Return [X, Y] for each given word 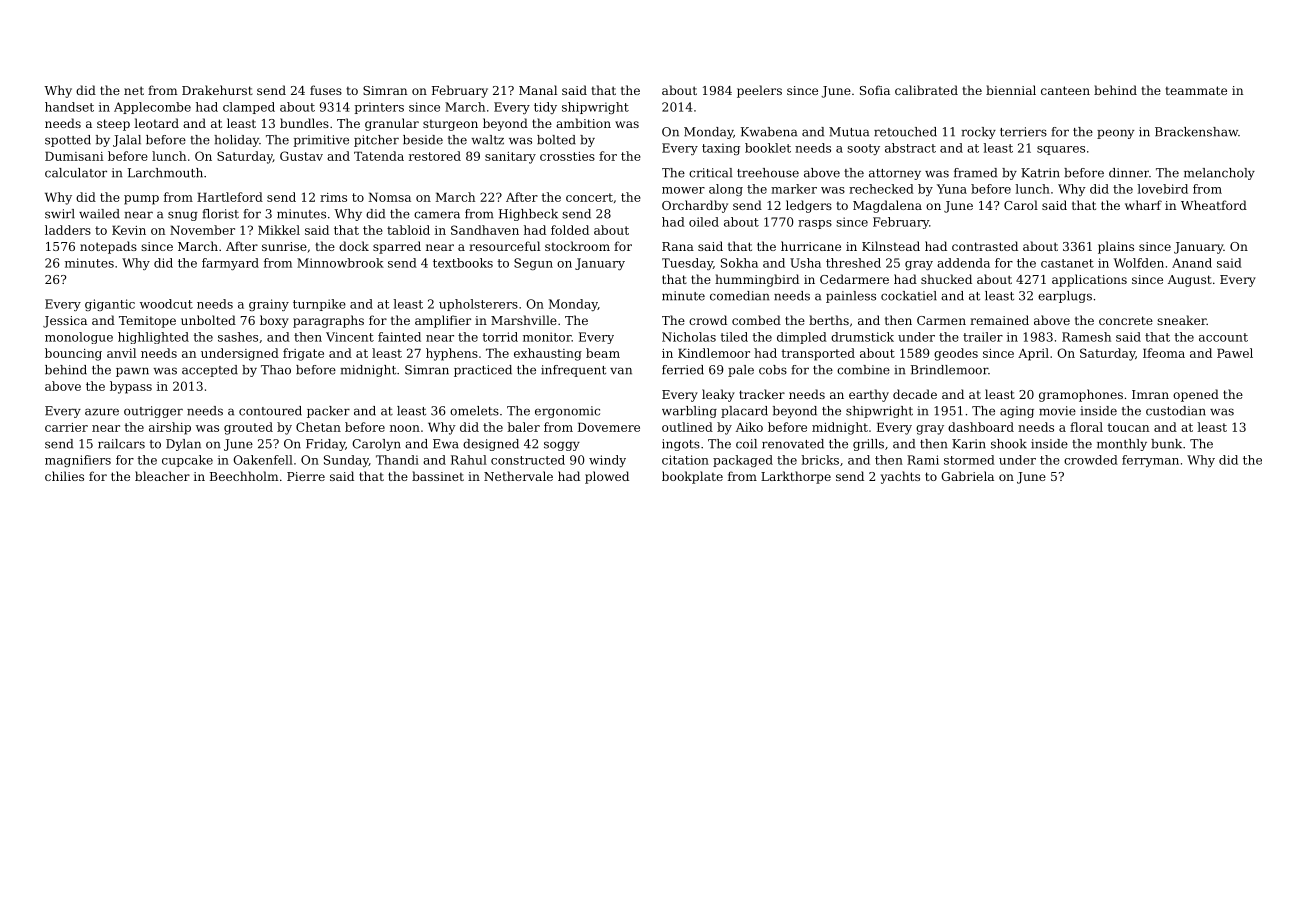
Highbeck [528, 215]
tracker [762, 394]
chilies [64, 476]
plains [1116, 247]
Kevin [129, 230]
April [1033, 354]
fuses [326, 90]
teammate [1196, 90]
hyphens [452, 354]
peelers [759, 91]
